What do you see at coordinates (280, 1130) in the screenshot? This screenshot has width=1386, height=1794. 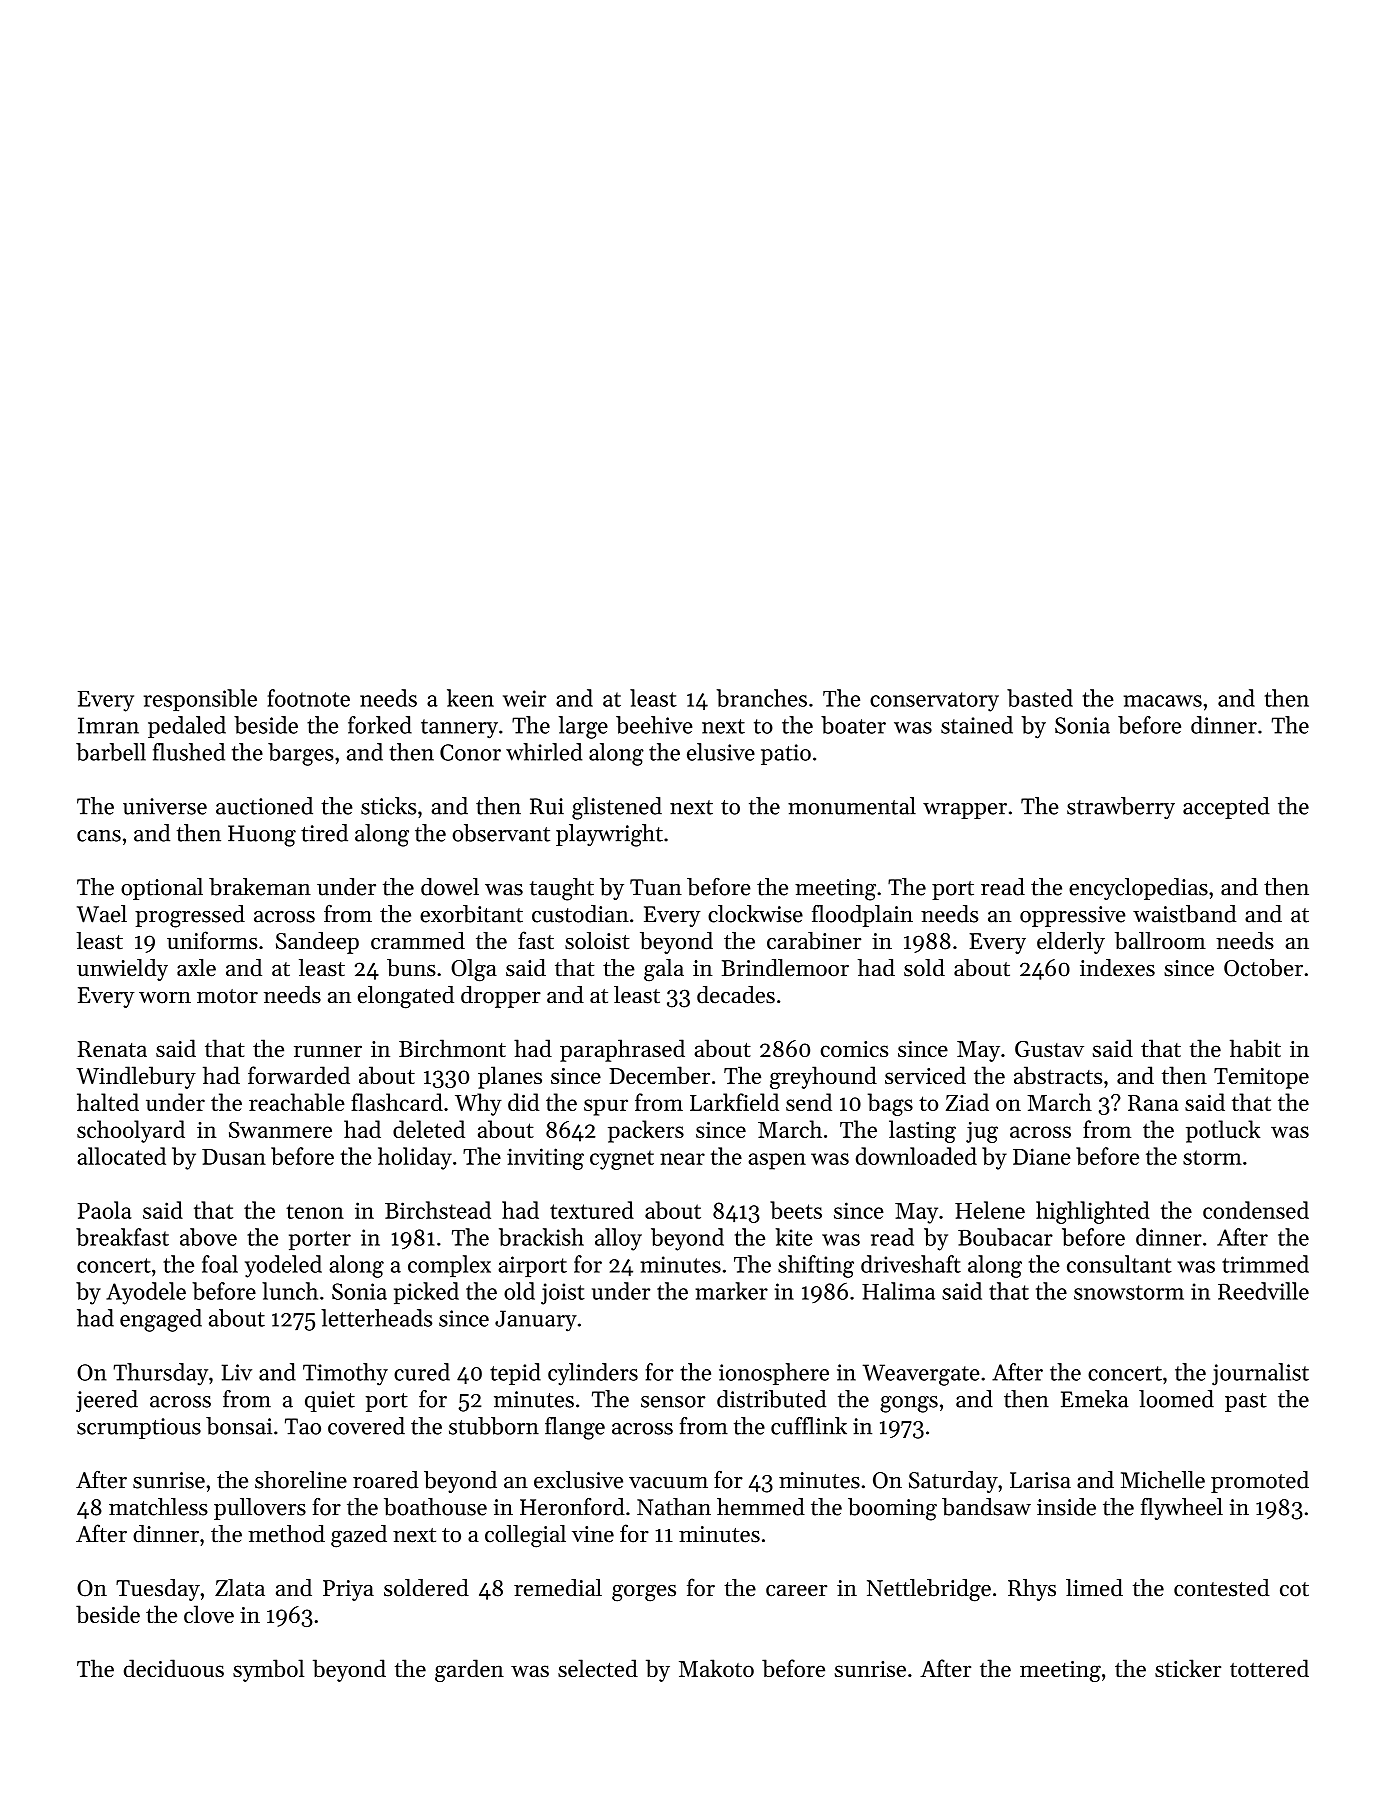 I see `Swanmere` at bounding box center [280, 1130].
